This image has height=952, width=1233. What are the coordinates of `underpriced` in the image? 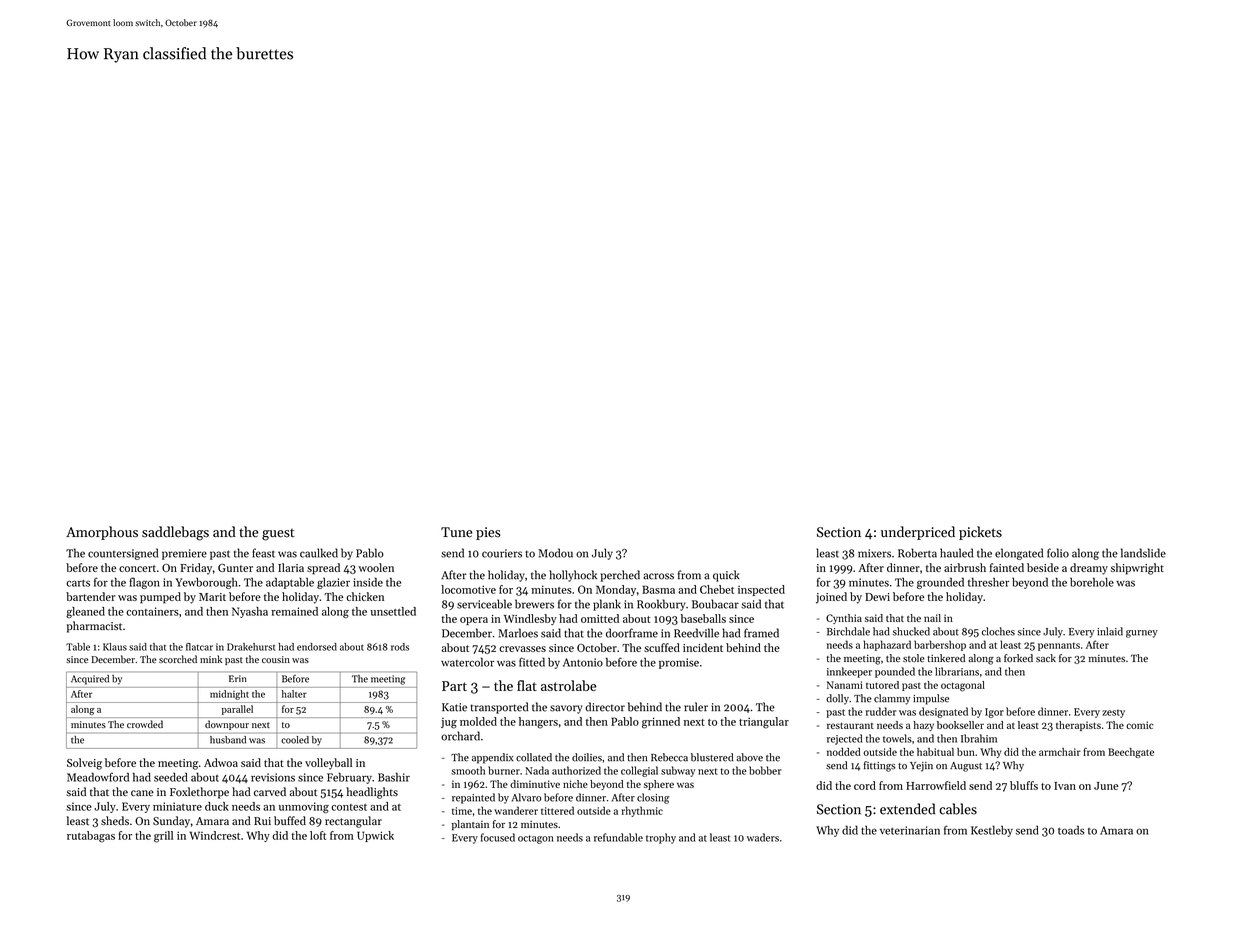 It's located at (918, 533).
